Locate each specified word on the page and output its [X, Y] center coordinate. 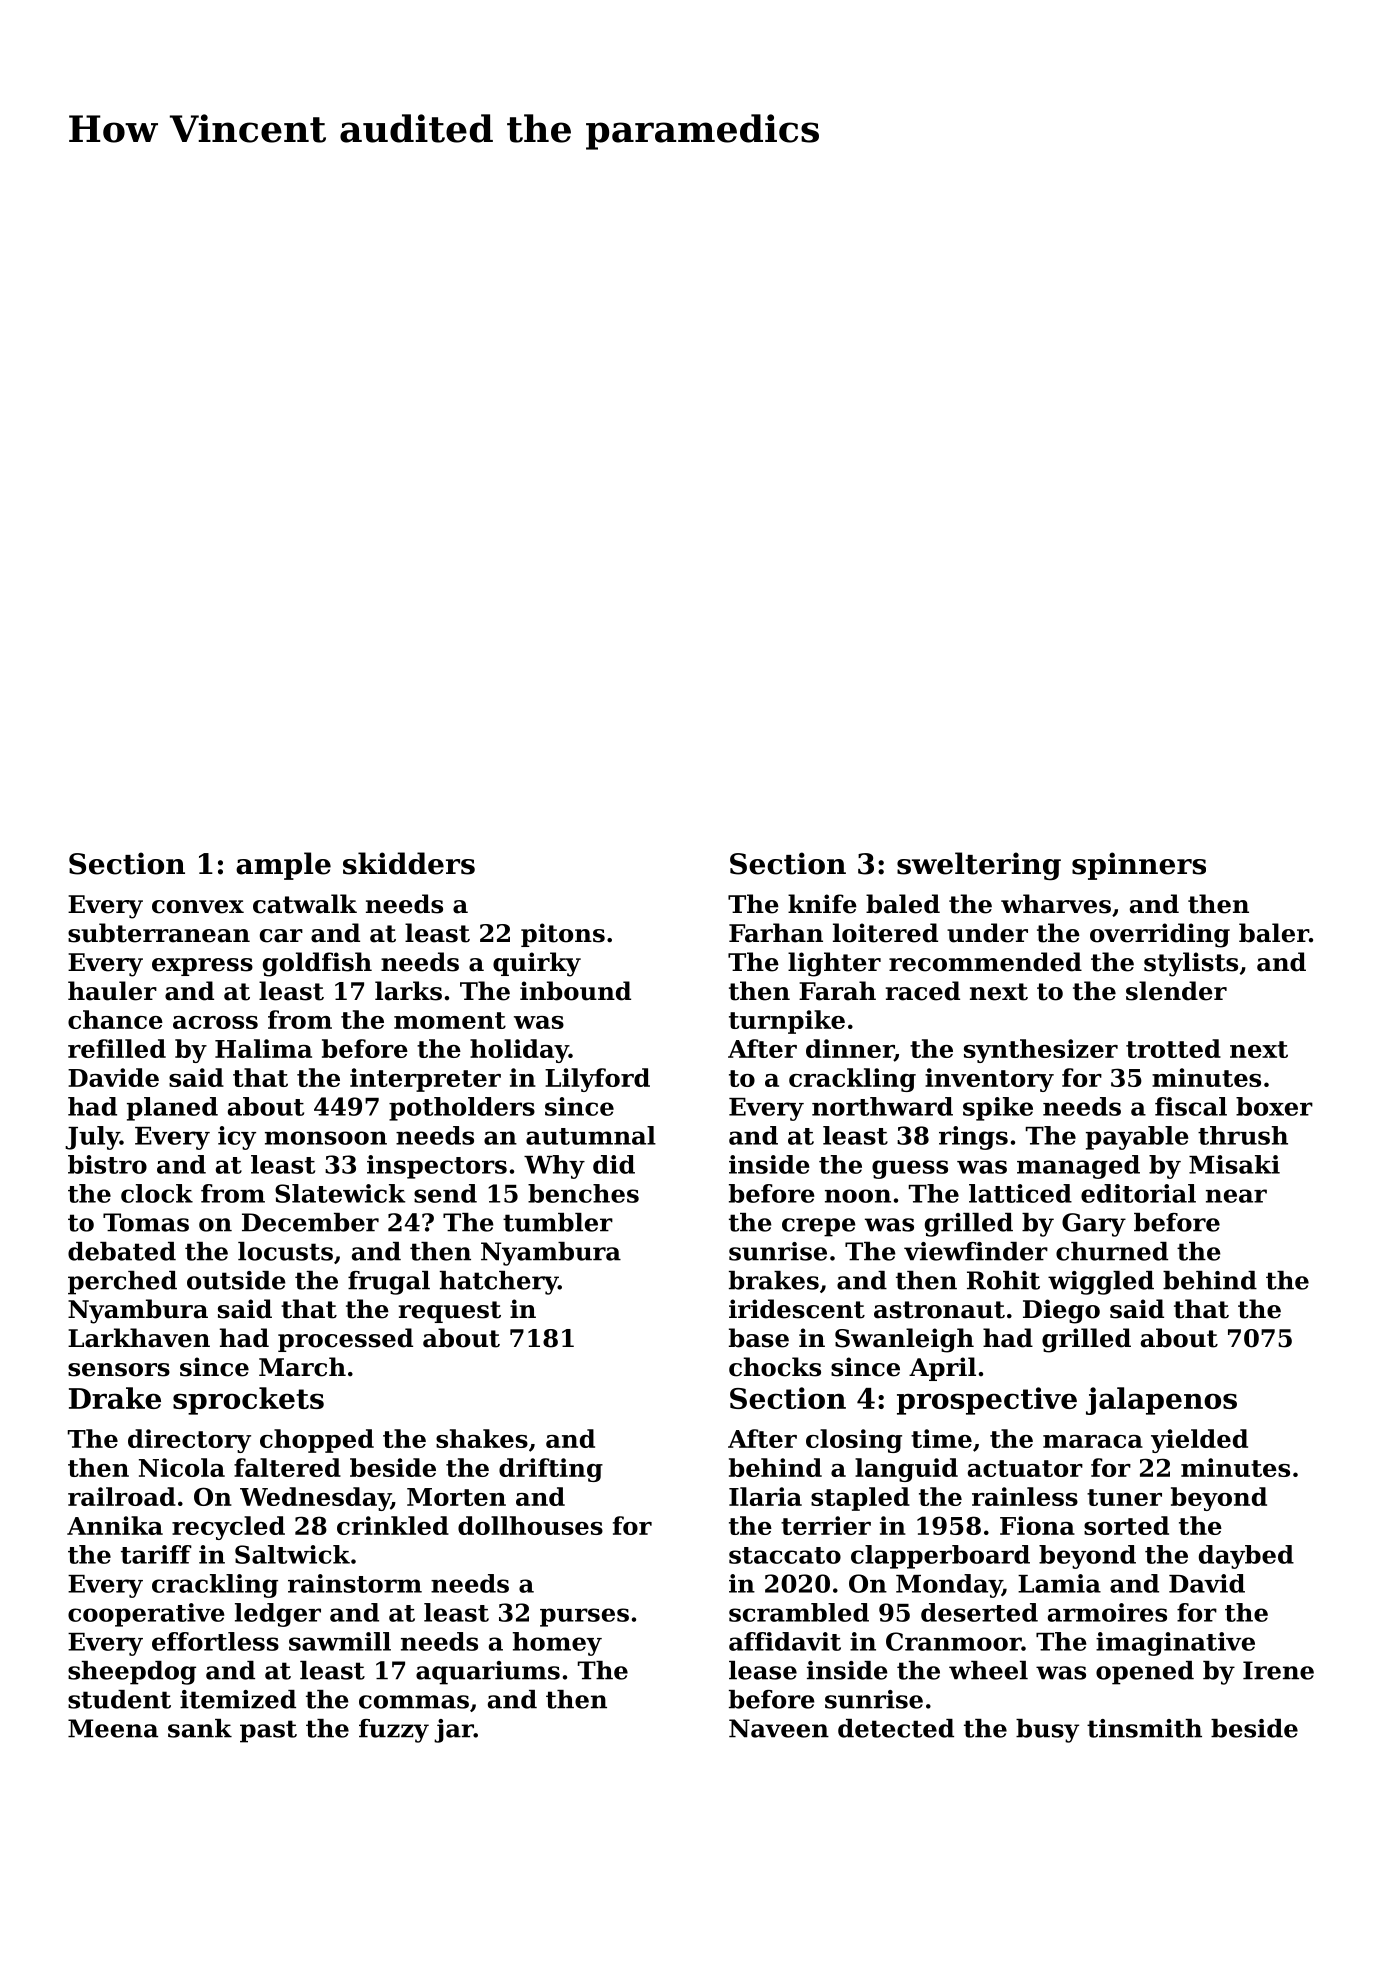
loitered [885, 933]
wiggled [1101, 1283]
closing [854, 1441]
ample [283, 866]
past [268, 1731]
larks [408, 991]
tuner [1124, 1497]
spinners [1139, 866]
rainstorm [355, 1583]
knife [822, 904]
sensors [119, 1370]
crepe [819, 1227]
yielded [1199, 1441]
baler [1274, 933]
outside [236, 1280]
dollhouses [530, 1525]
